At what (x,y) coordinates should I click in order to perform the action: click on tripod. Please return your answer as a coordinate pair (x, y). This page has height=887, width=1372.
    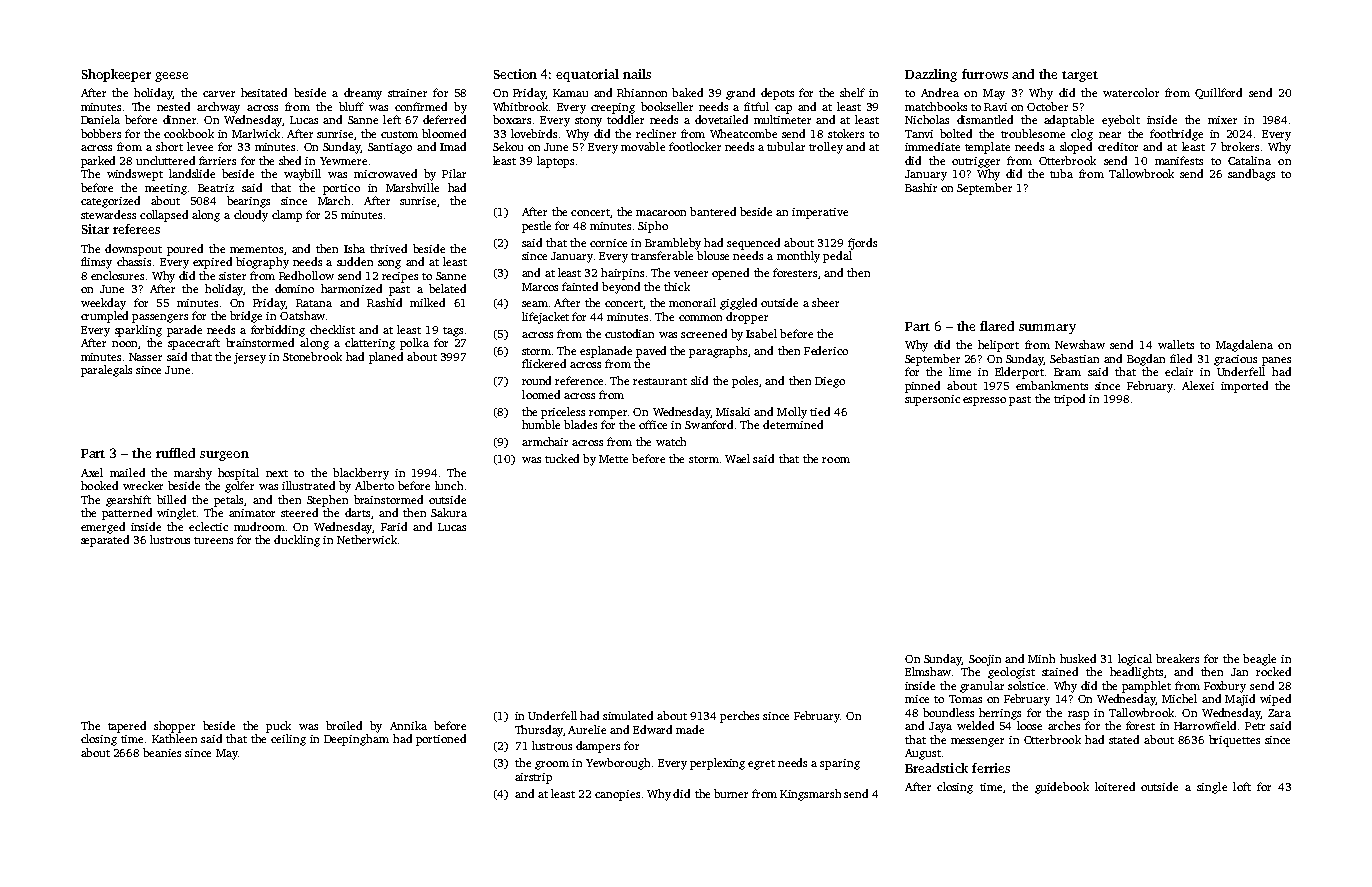
    Looking at the image, I should click on (1069, 400).
